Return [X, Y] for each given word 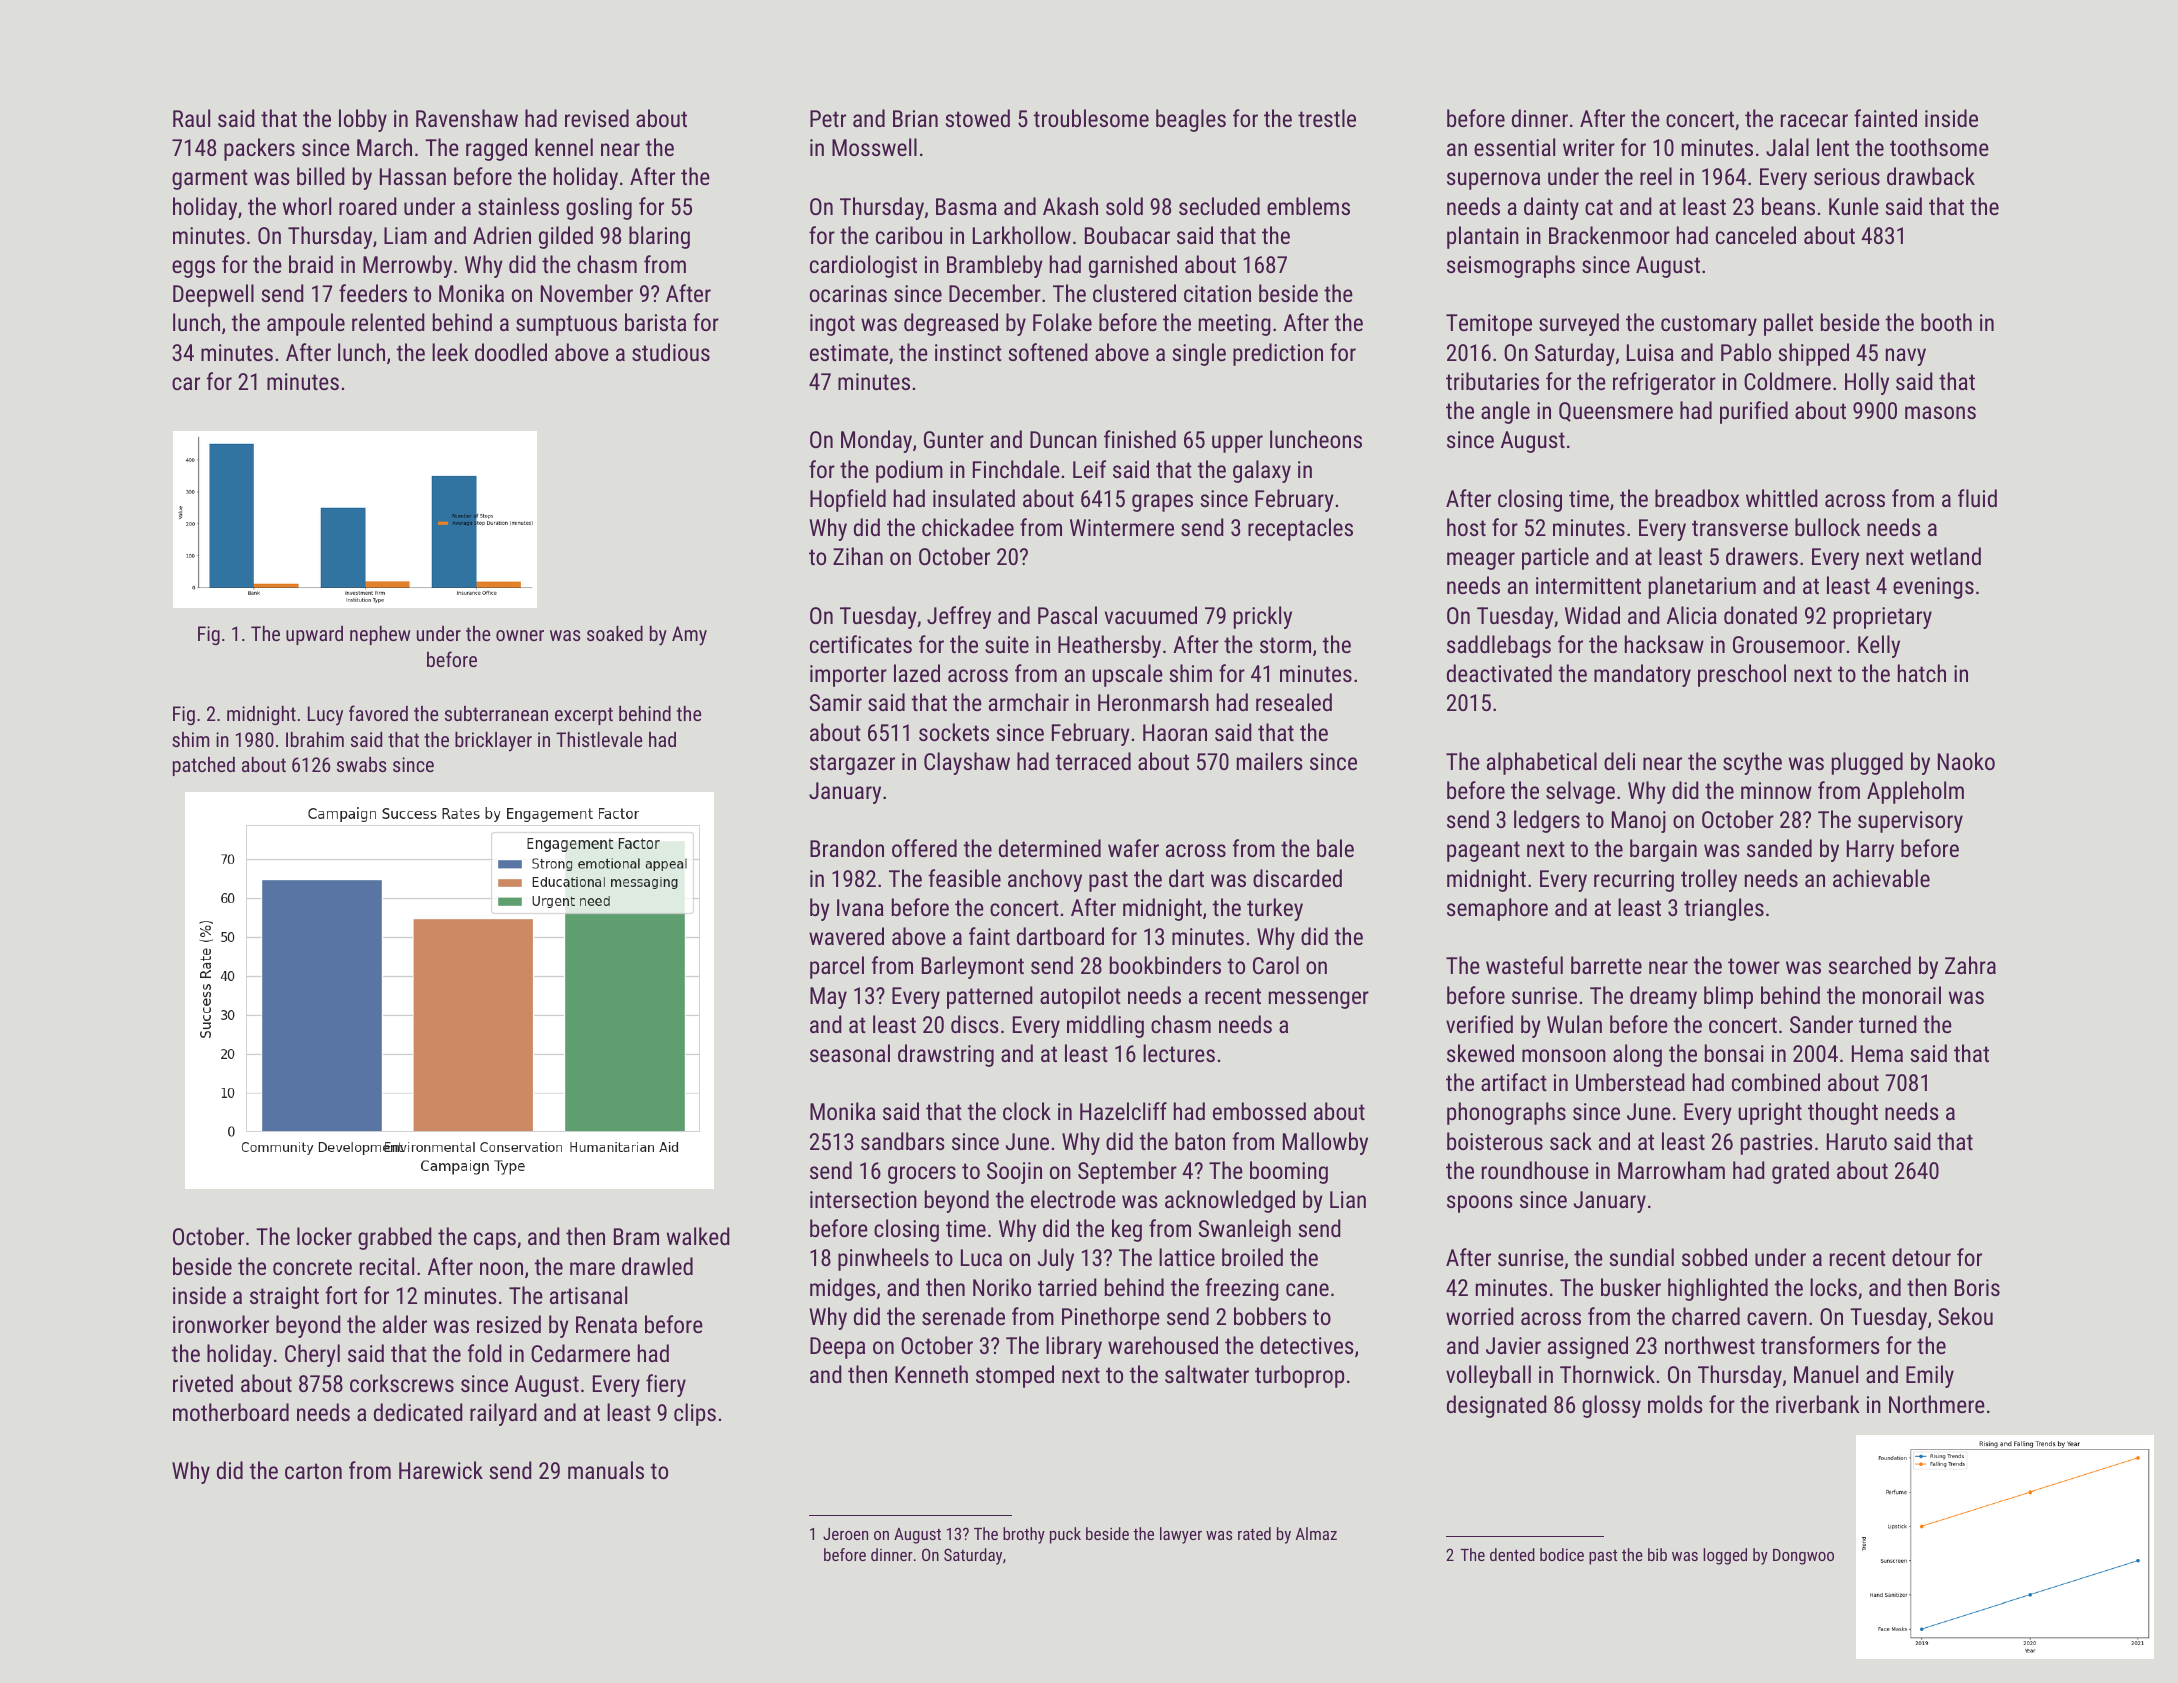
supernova [1493, 181]
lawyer [1181, 1535]
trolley [1709, 880]
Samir [836, 702]
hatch [1922, 673]
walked [698, 1236]
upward [314, 635]
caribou [909, 235]
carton [313, 1471]
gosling [599, 208]
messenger [1319, 1000]
